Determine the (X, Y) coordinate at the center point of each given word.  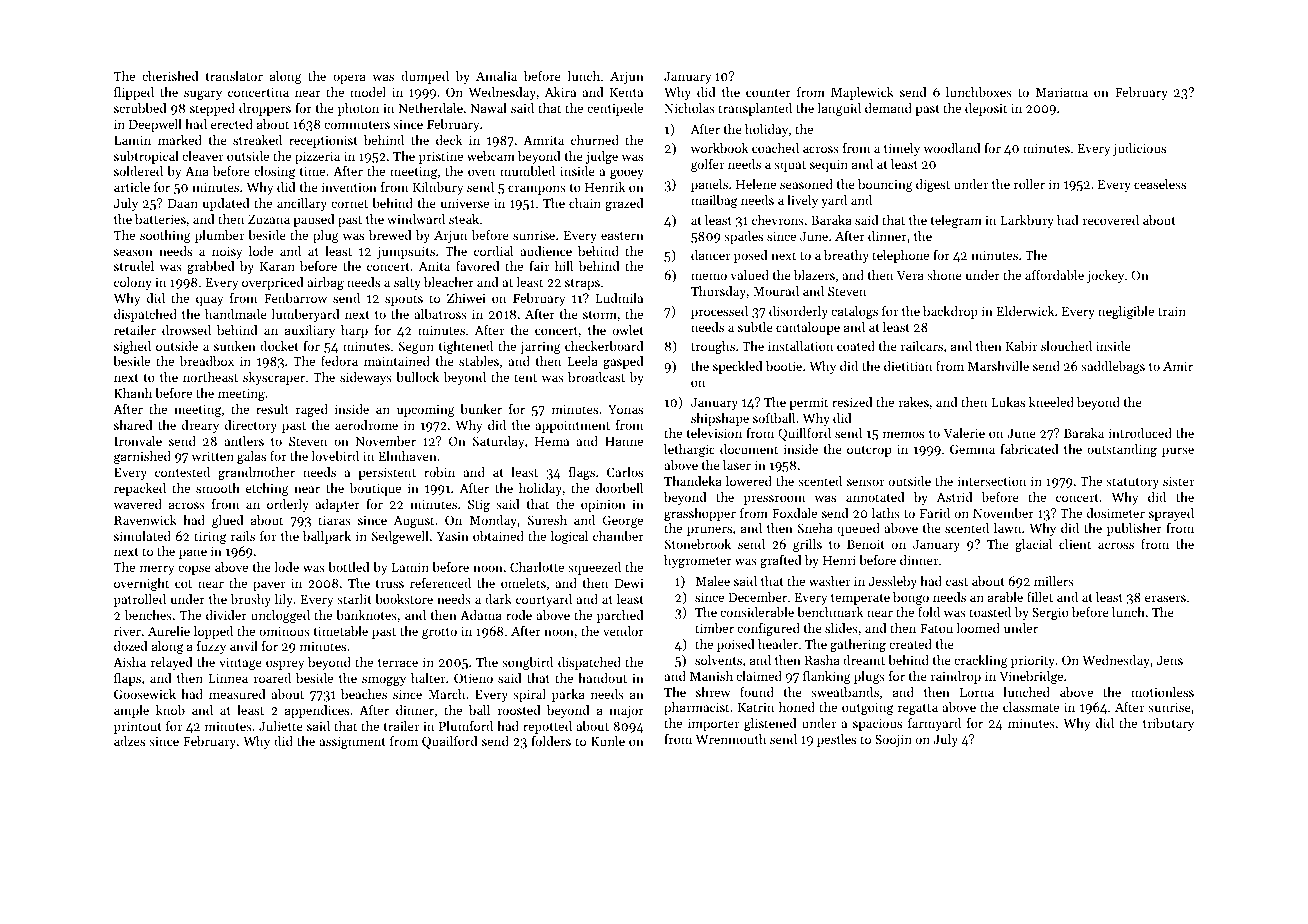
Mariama (1062, 92)
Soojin (893, 740)
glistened (770, 724)
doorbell (619, 488)
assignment (352, 743)
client (1075, 544)
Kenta (626, 92)
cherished (170, 76)
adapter (337, 505)
